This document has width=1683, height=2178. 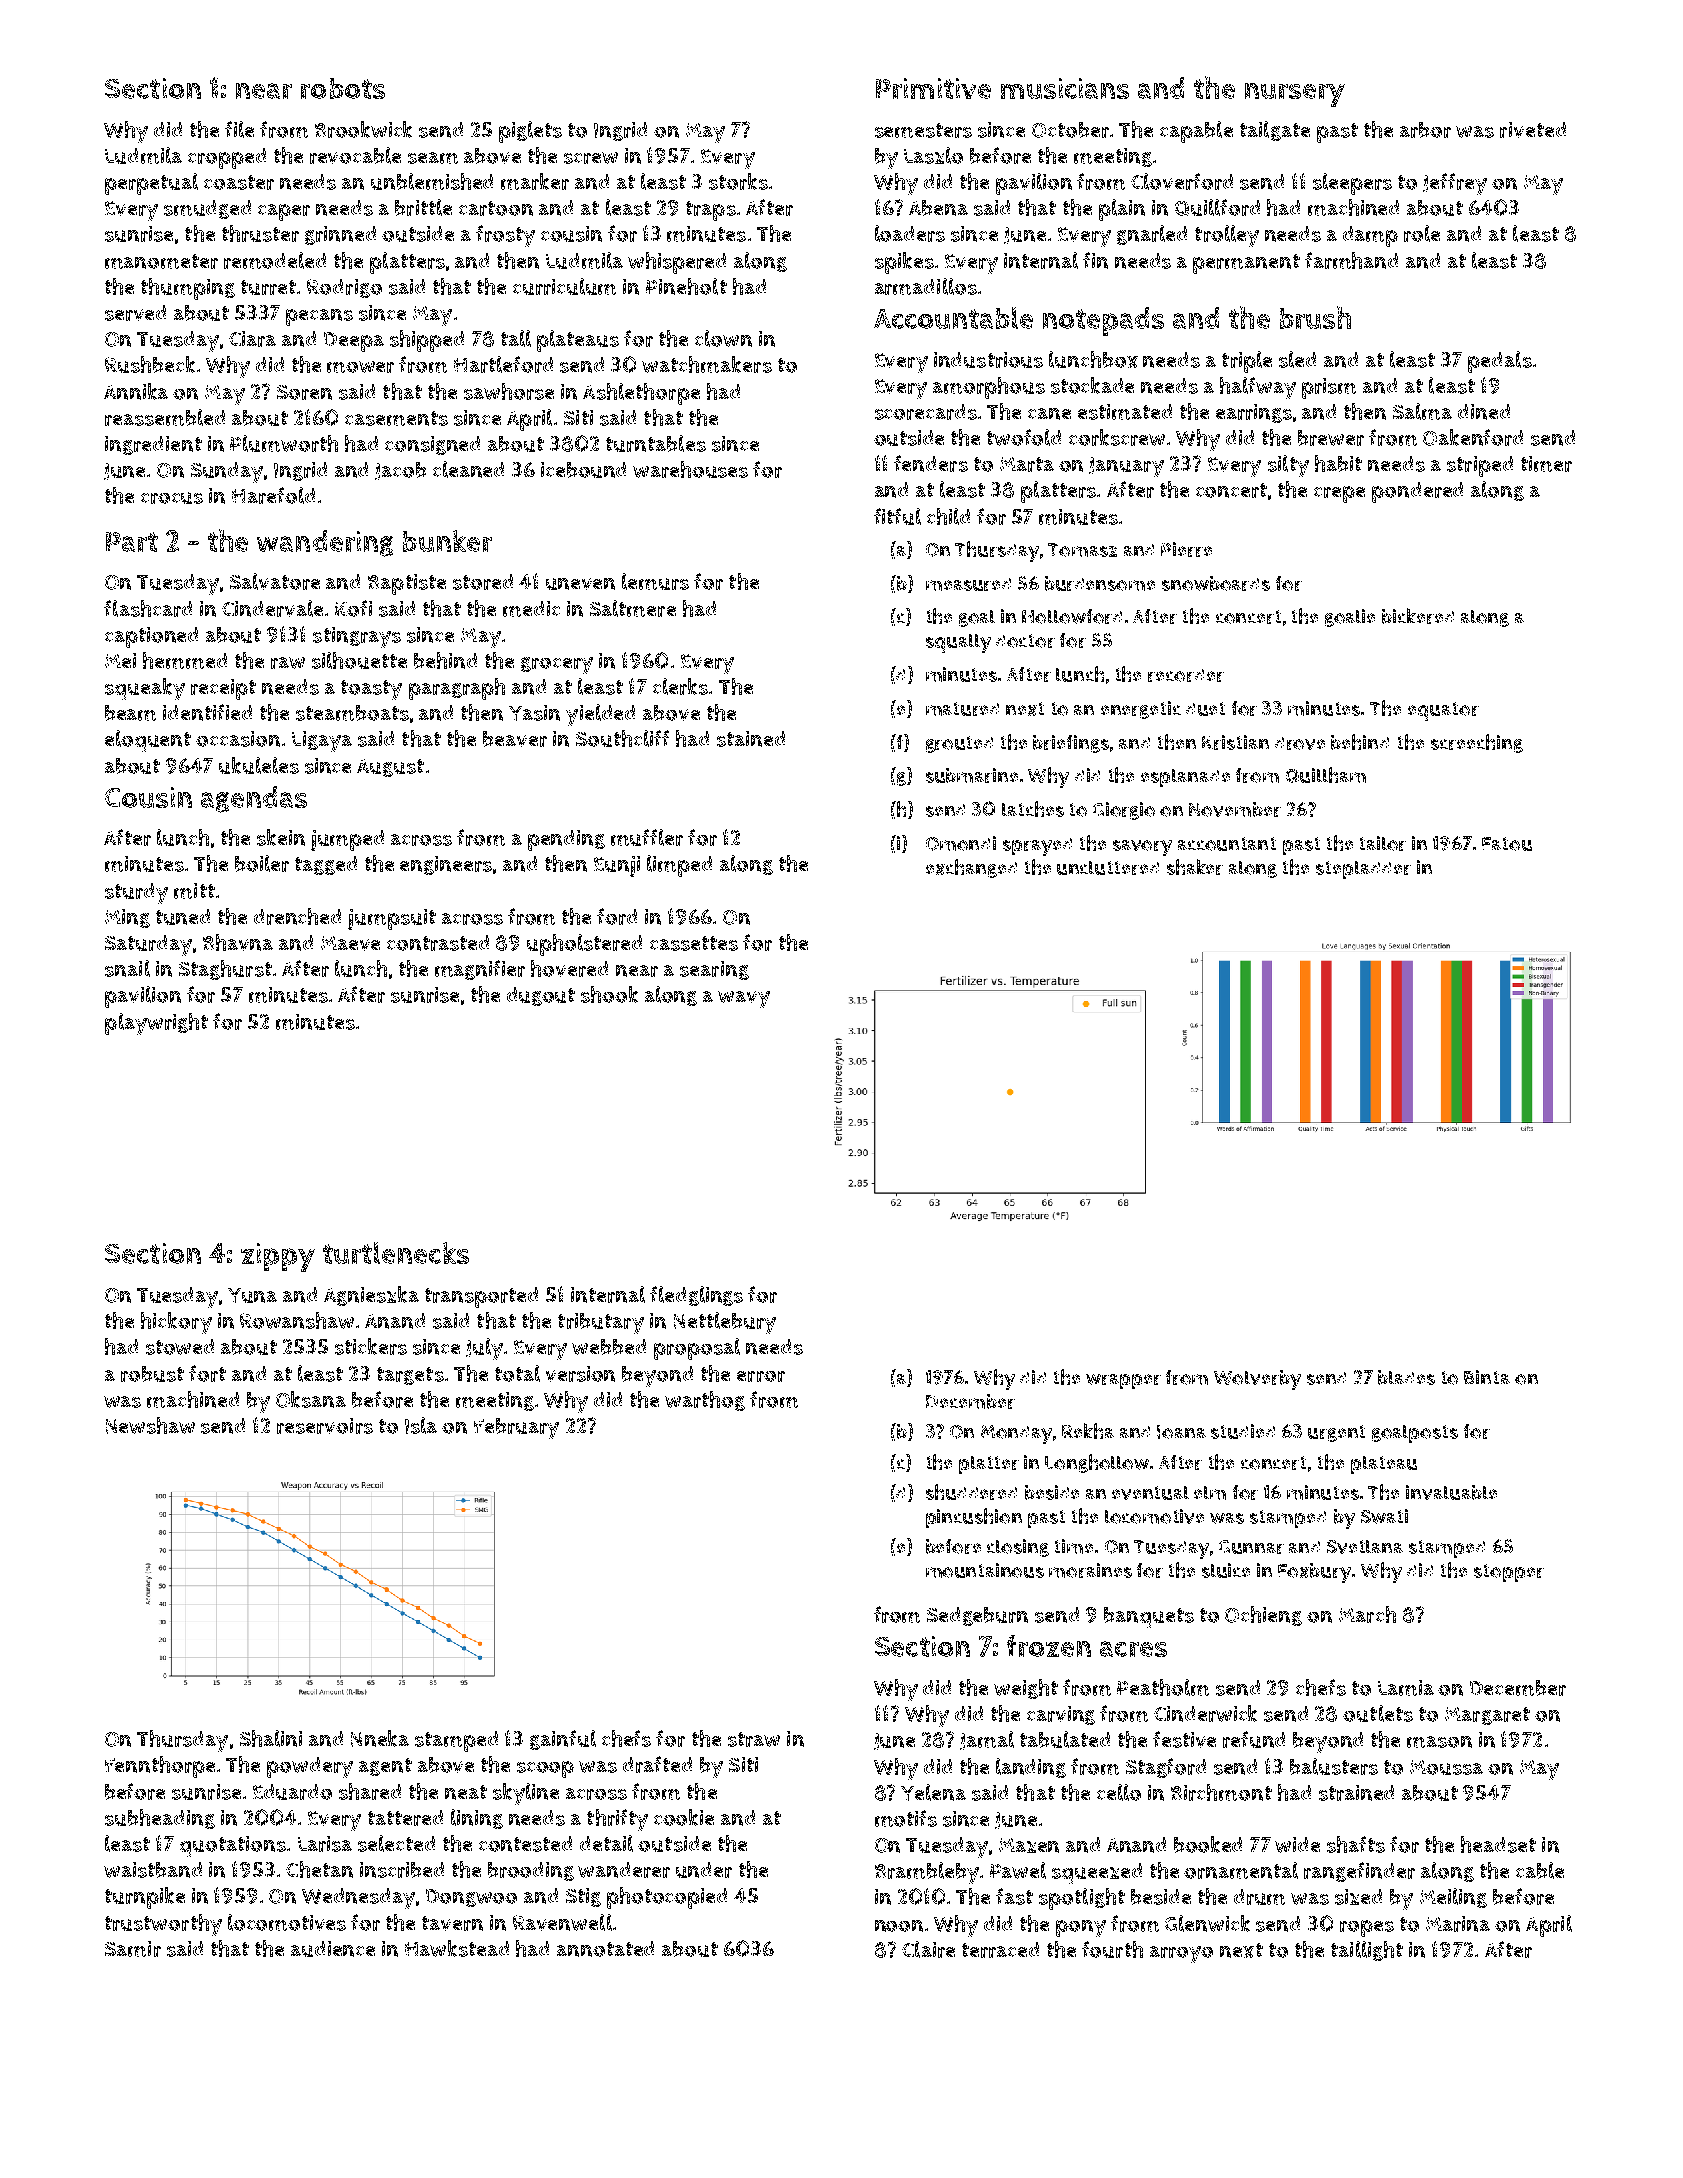 I want to click on Samir, so click(x=133, y=1949).
